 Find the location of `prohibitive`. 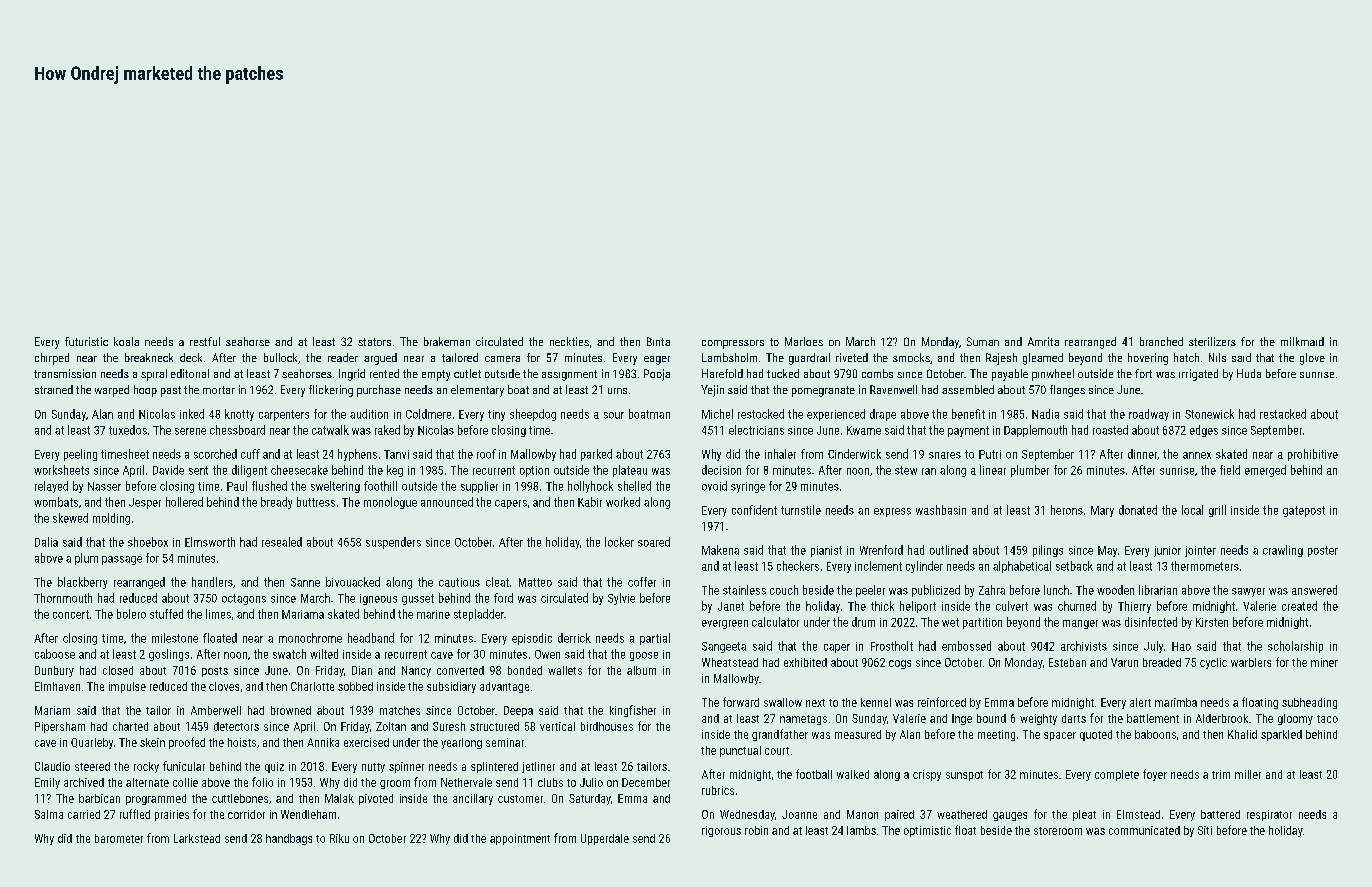

prohibitive is located at coordinates (1313, 455).
